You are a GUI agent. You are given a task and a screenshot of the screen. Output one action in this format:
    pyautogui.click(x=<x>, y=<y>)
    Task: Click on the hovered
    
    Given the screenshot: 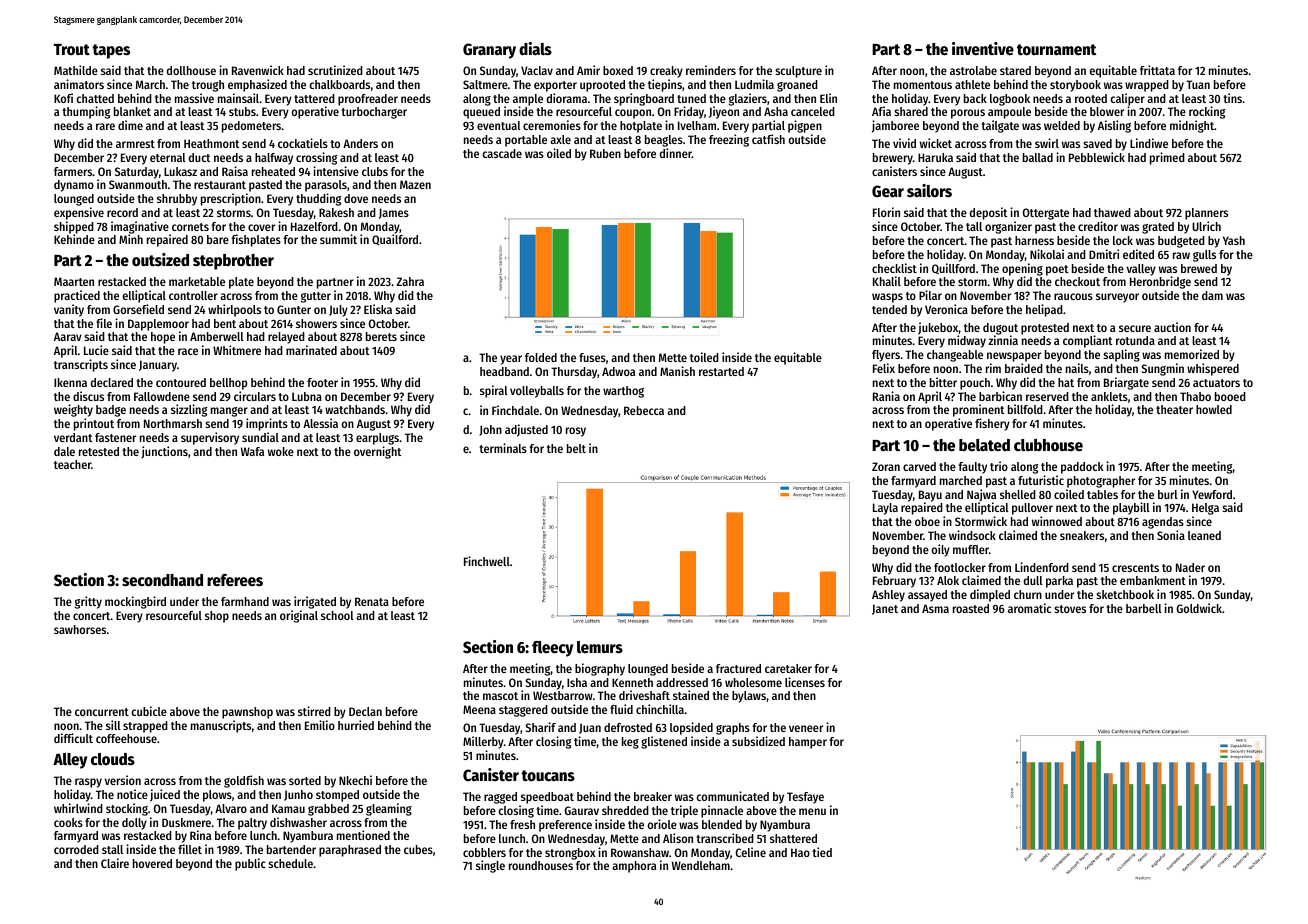 What is the action you would take?
    pyautogui.click(x=152, y=863)
